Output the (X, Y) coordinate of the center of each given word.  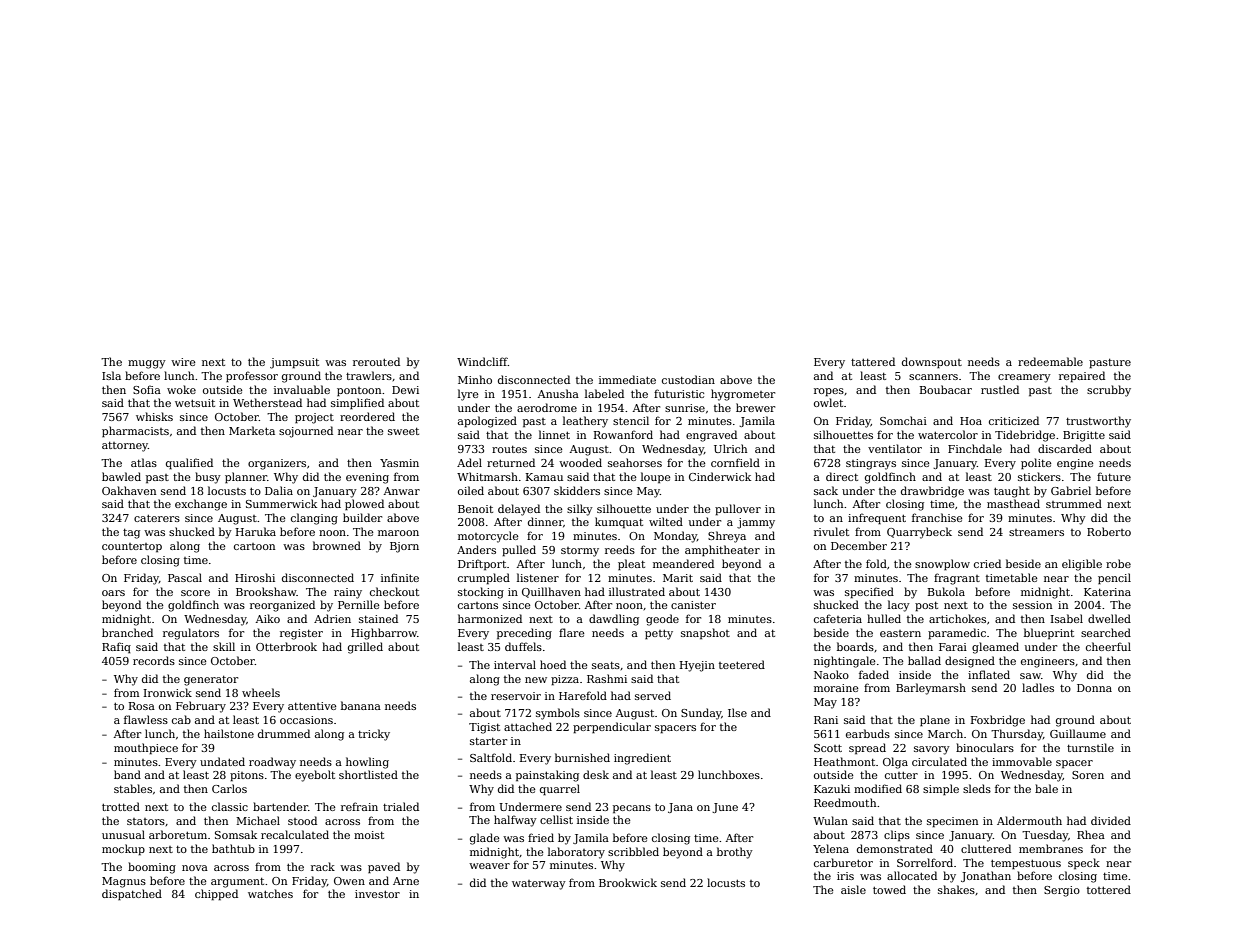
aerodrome (547, 407)
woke (181, 389)
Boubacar (946, 389)
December (859, 545)
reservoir (516, 696)
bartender (280, 806)
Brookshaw (266, 591)
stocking (481, 593)
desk (596, 774)
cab (181, 719)
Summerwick (281, 503)
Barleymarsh (931, 689)
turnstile (1090, 747)
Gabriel (1071, 490)
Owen (349, 881)
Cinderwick (720, 476)
